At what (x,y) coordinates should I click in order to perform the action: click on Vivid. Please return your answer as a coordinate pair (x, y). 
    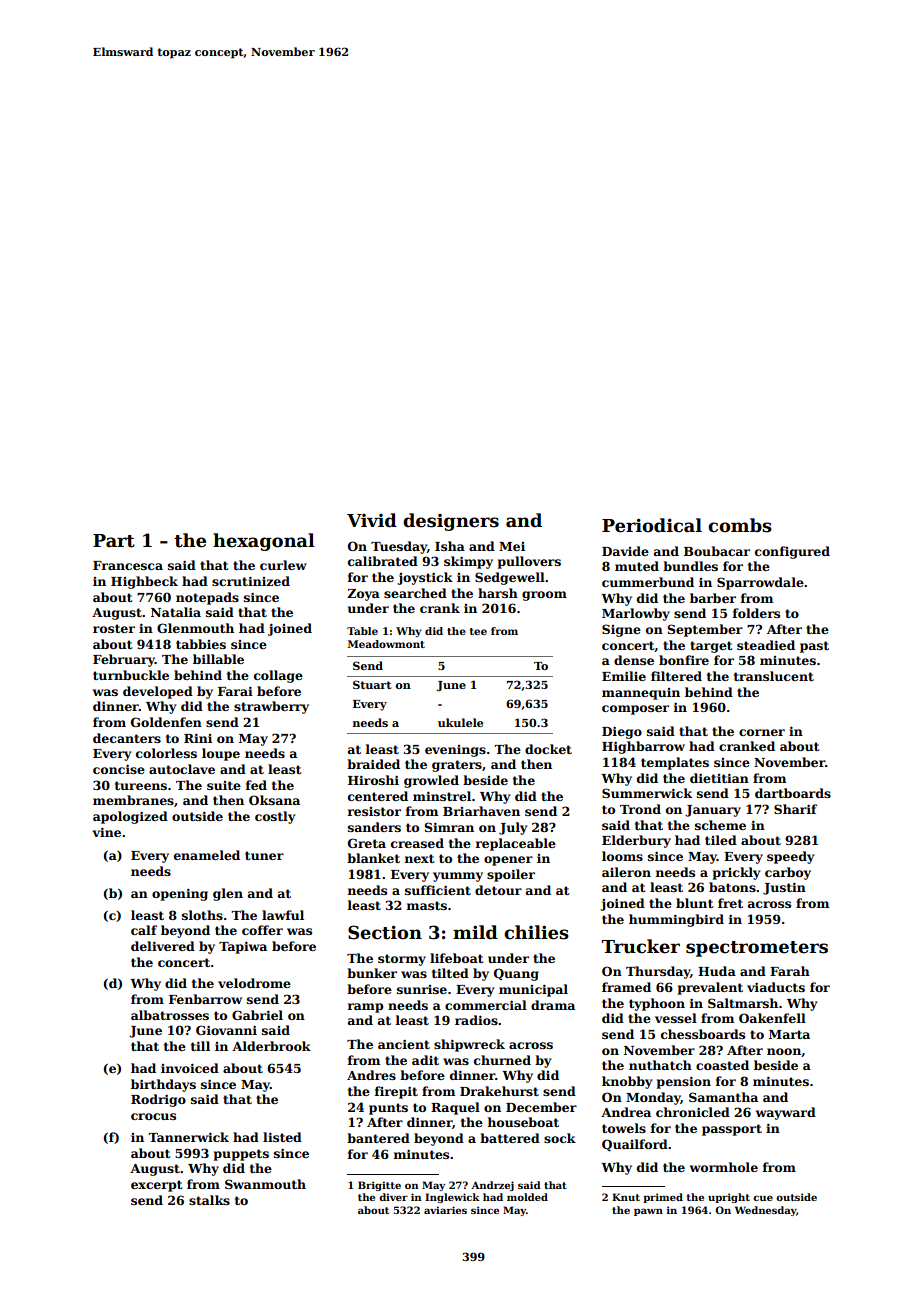
    Looking at the image, I should click on (372, 520).
